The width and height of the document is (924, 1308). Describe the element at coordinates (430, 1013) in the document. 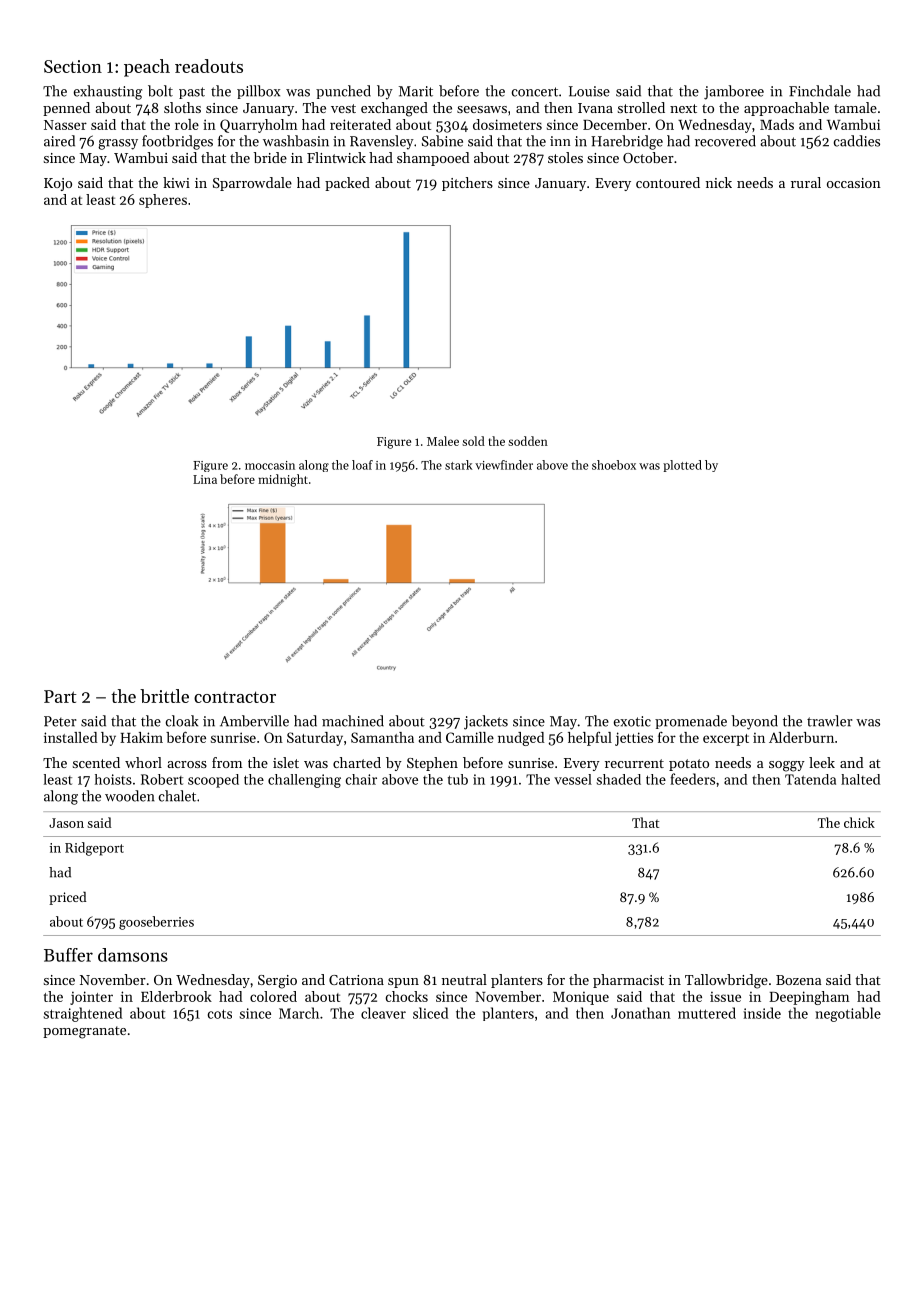

I see `sliced` at that location.
